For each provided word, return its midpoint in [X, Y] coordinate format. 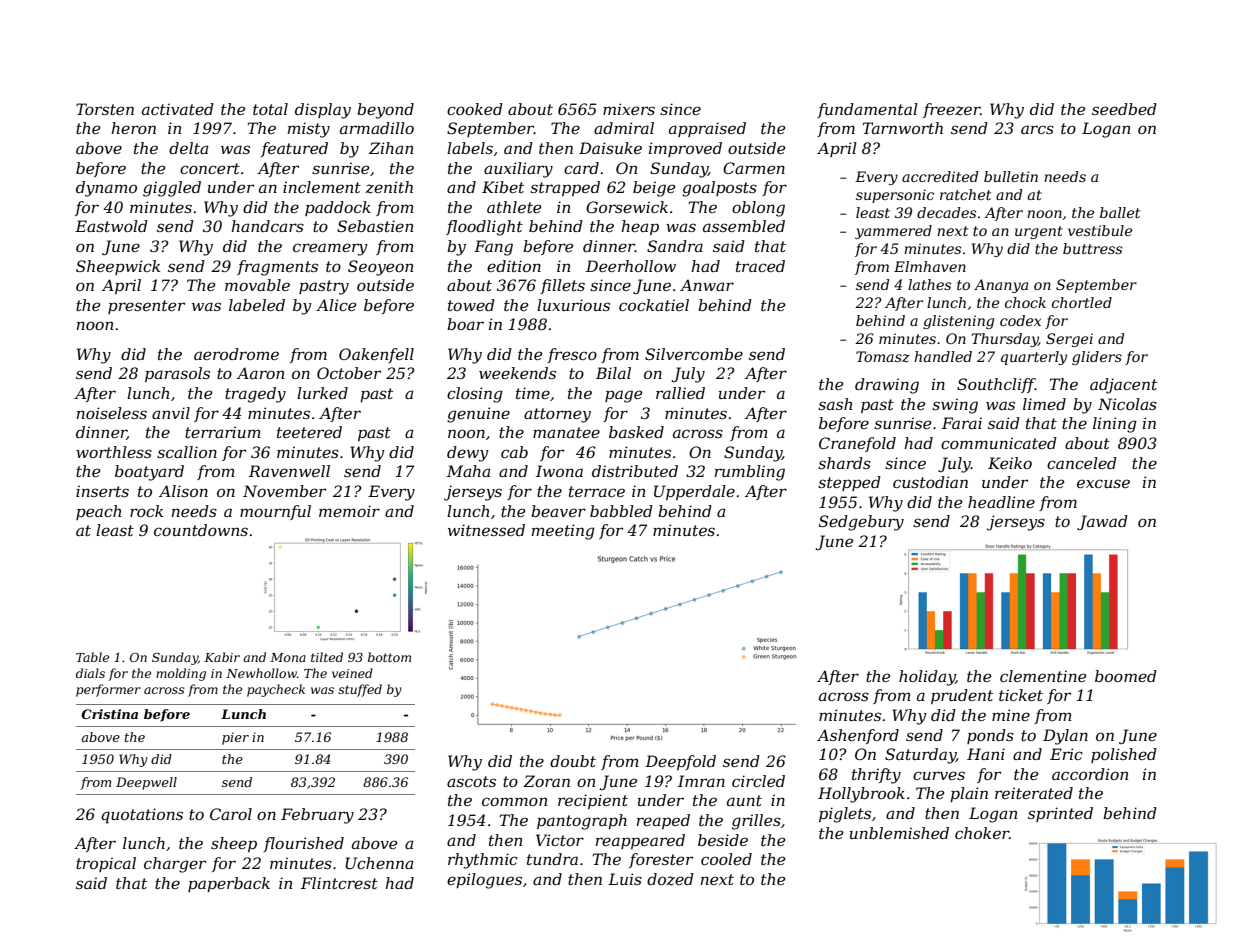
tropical [106, 864]
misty [309, 130]
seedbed [1124, 109]
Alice [336, 305]
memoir [349, 511]
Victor [560, 840]
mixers [629, 109]
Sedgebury [861, 523]
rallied [680, 393]
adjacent [1123, 386]
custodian [930, 482]
